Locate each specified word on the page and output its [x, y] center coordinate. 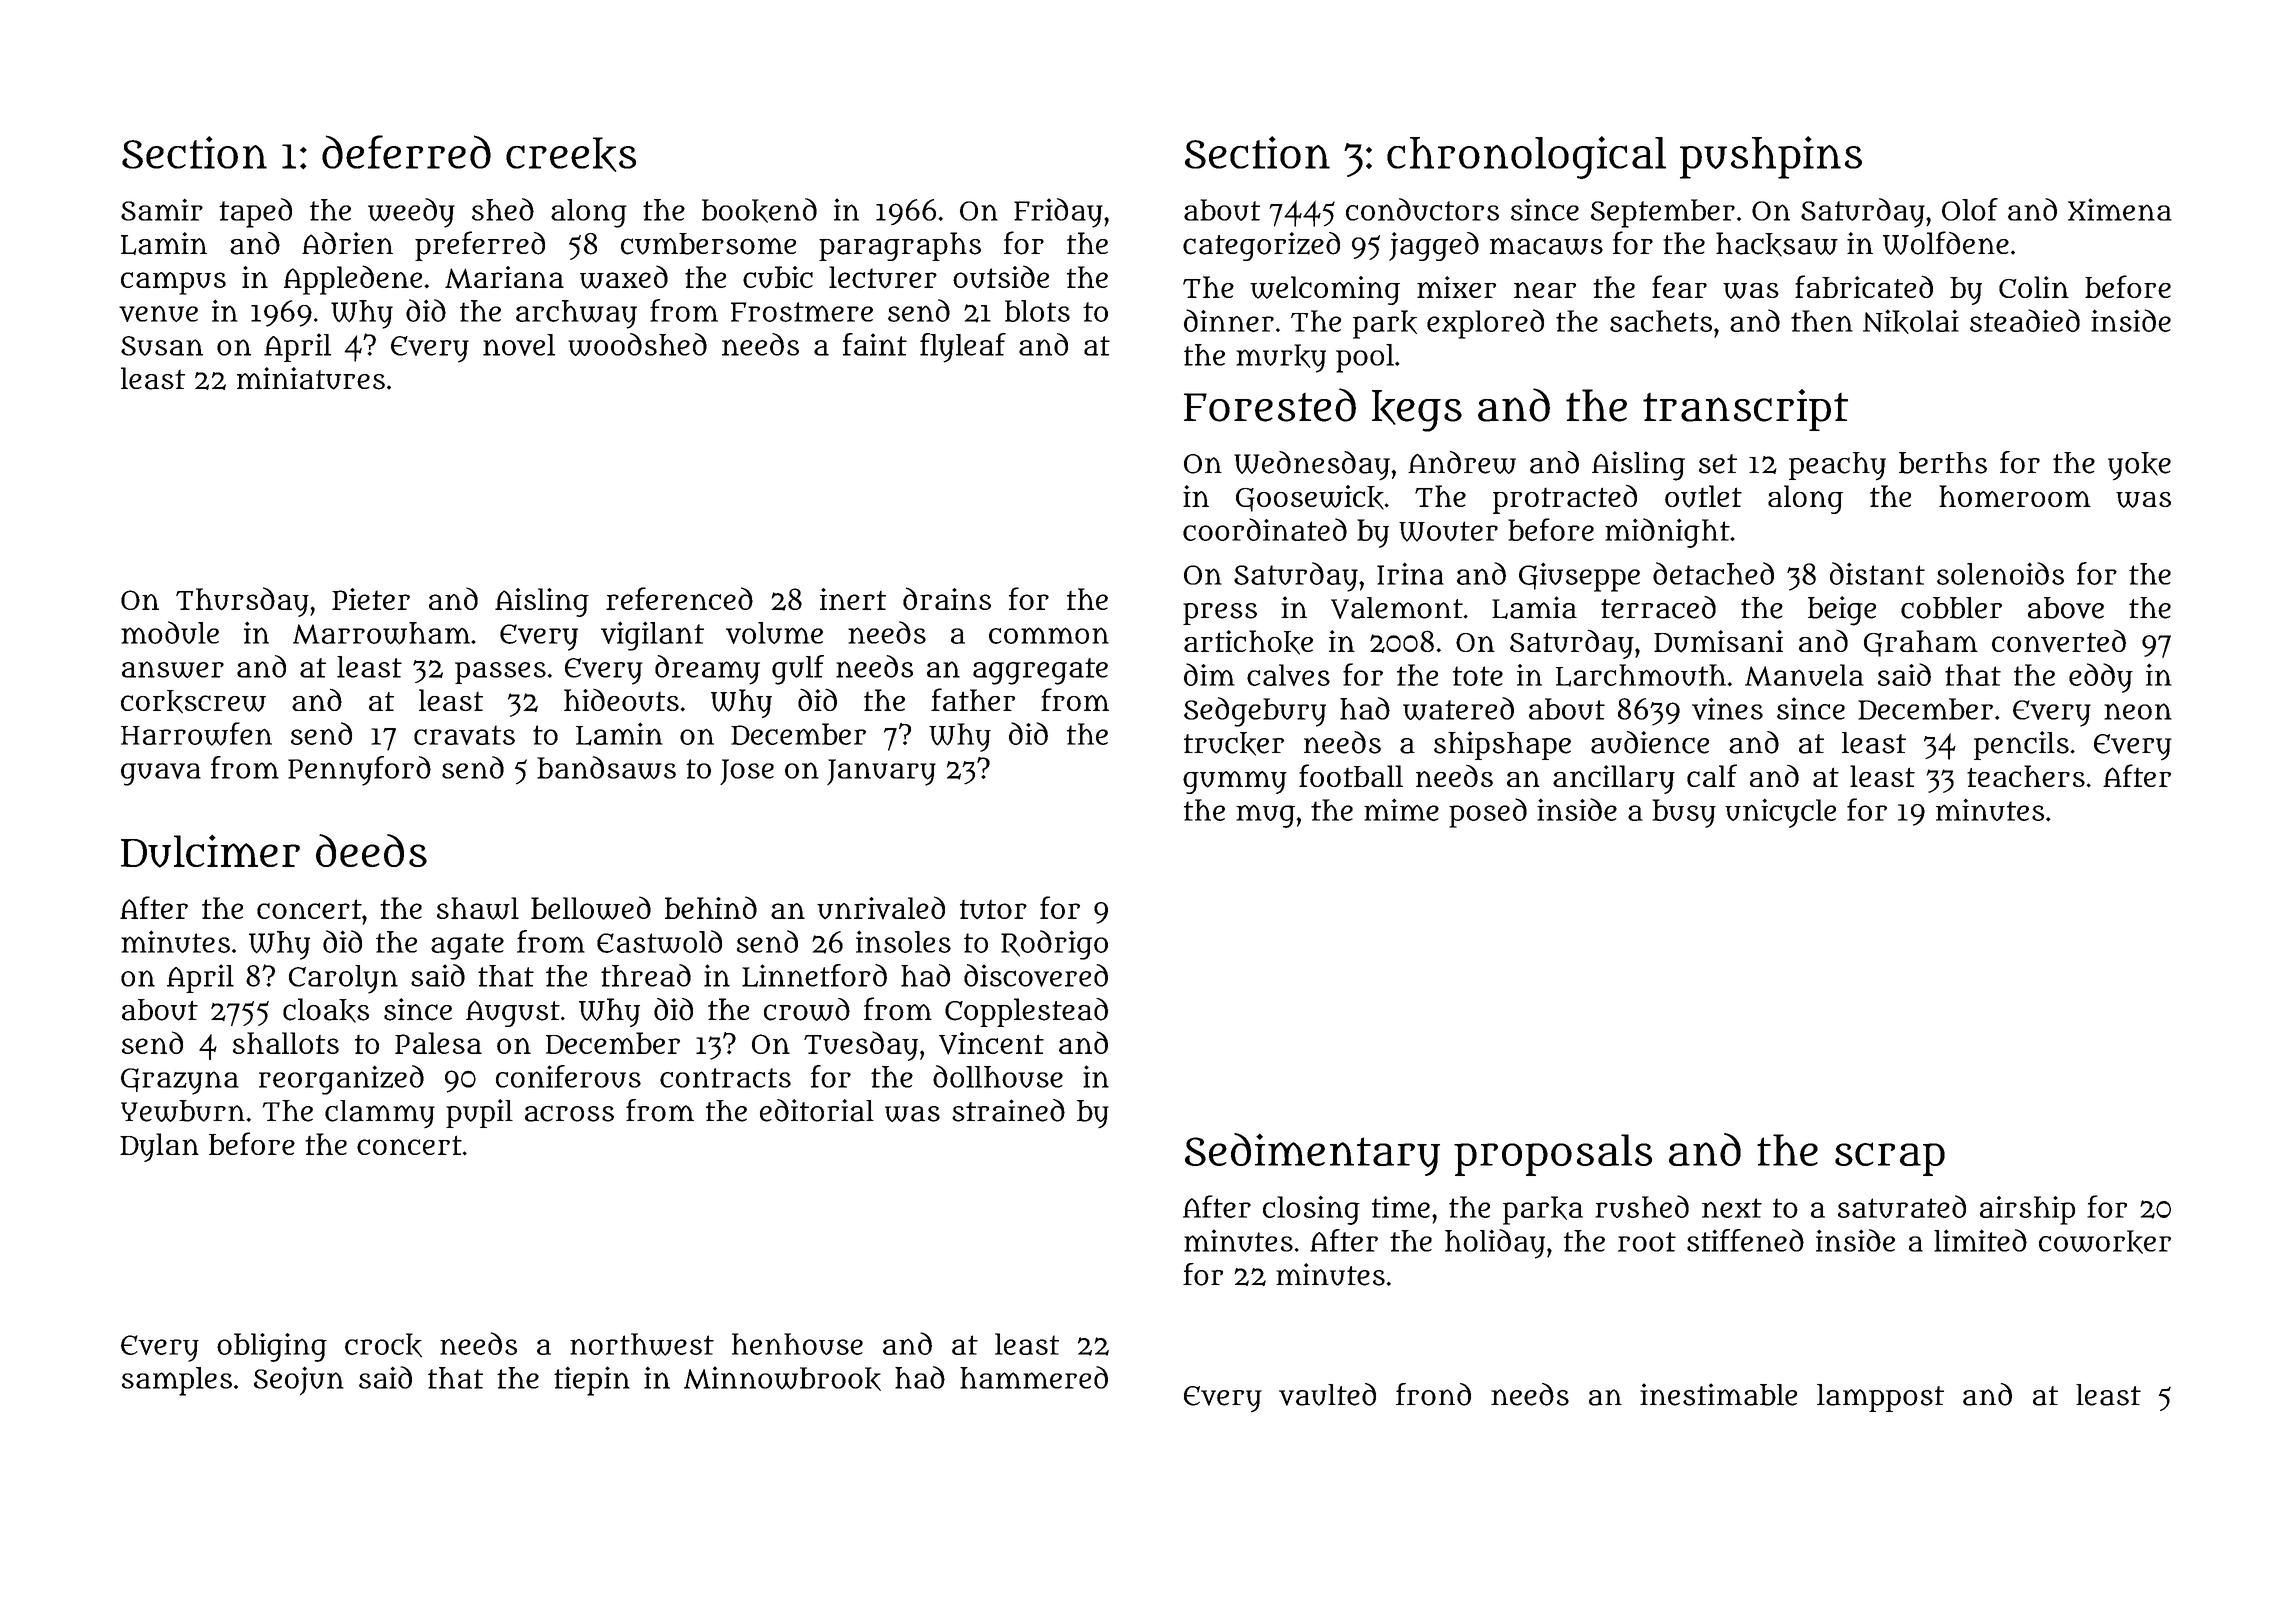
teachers [2026, 776]
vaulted [1327, 1394]
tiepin [592, 1381]
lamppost [1880, 1398]
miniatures [311, 378]
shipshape [1502, 745]
